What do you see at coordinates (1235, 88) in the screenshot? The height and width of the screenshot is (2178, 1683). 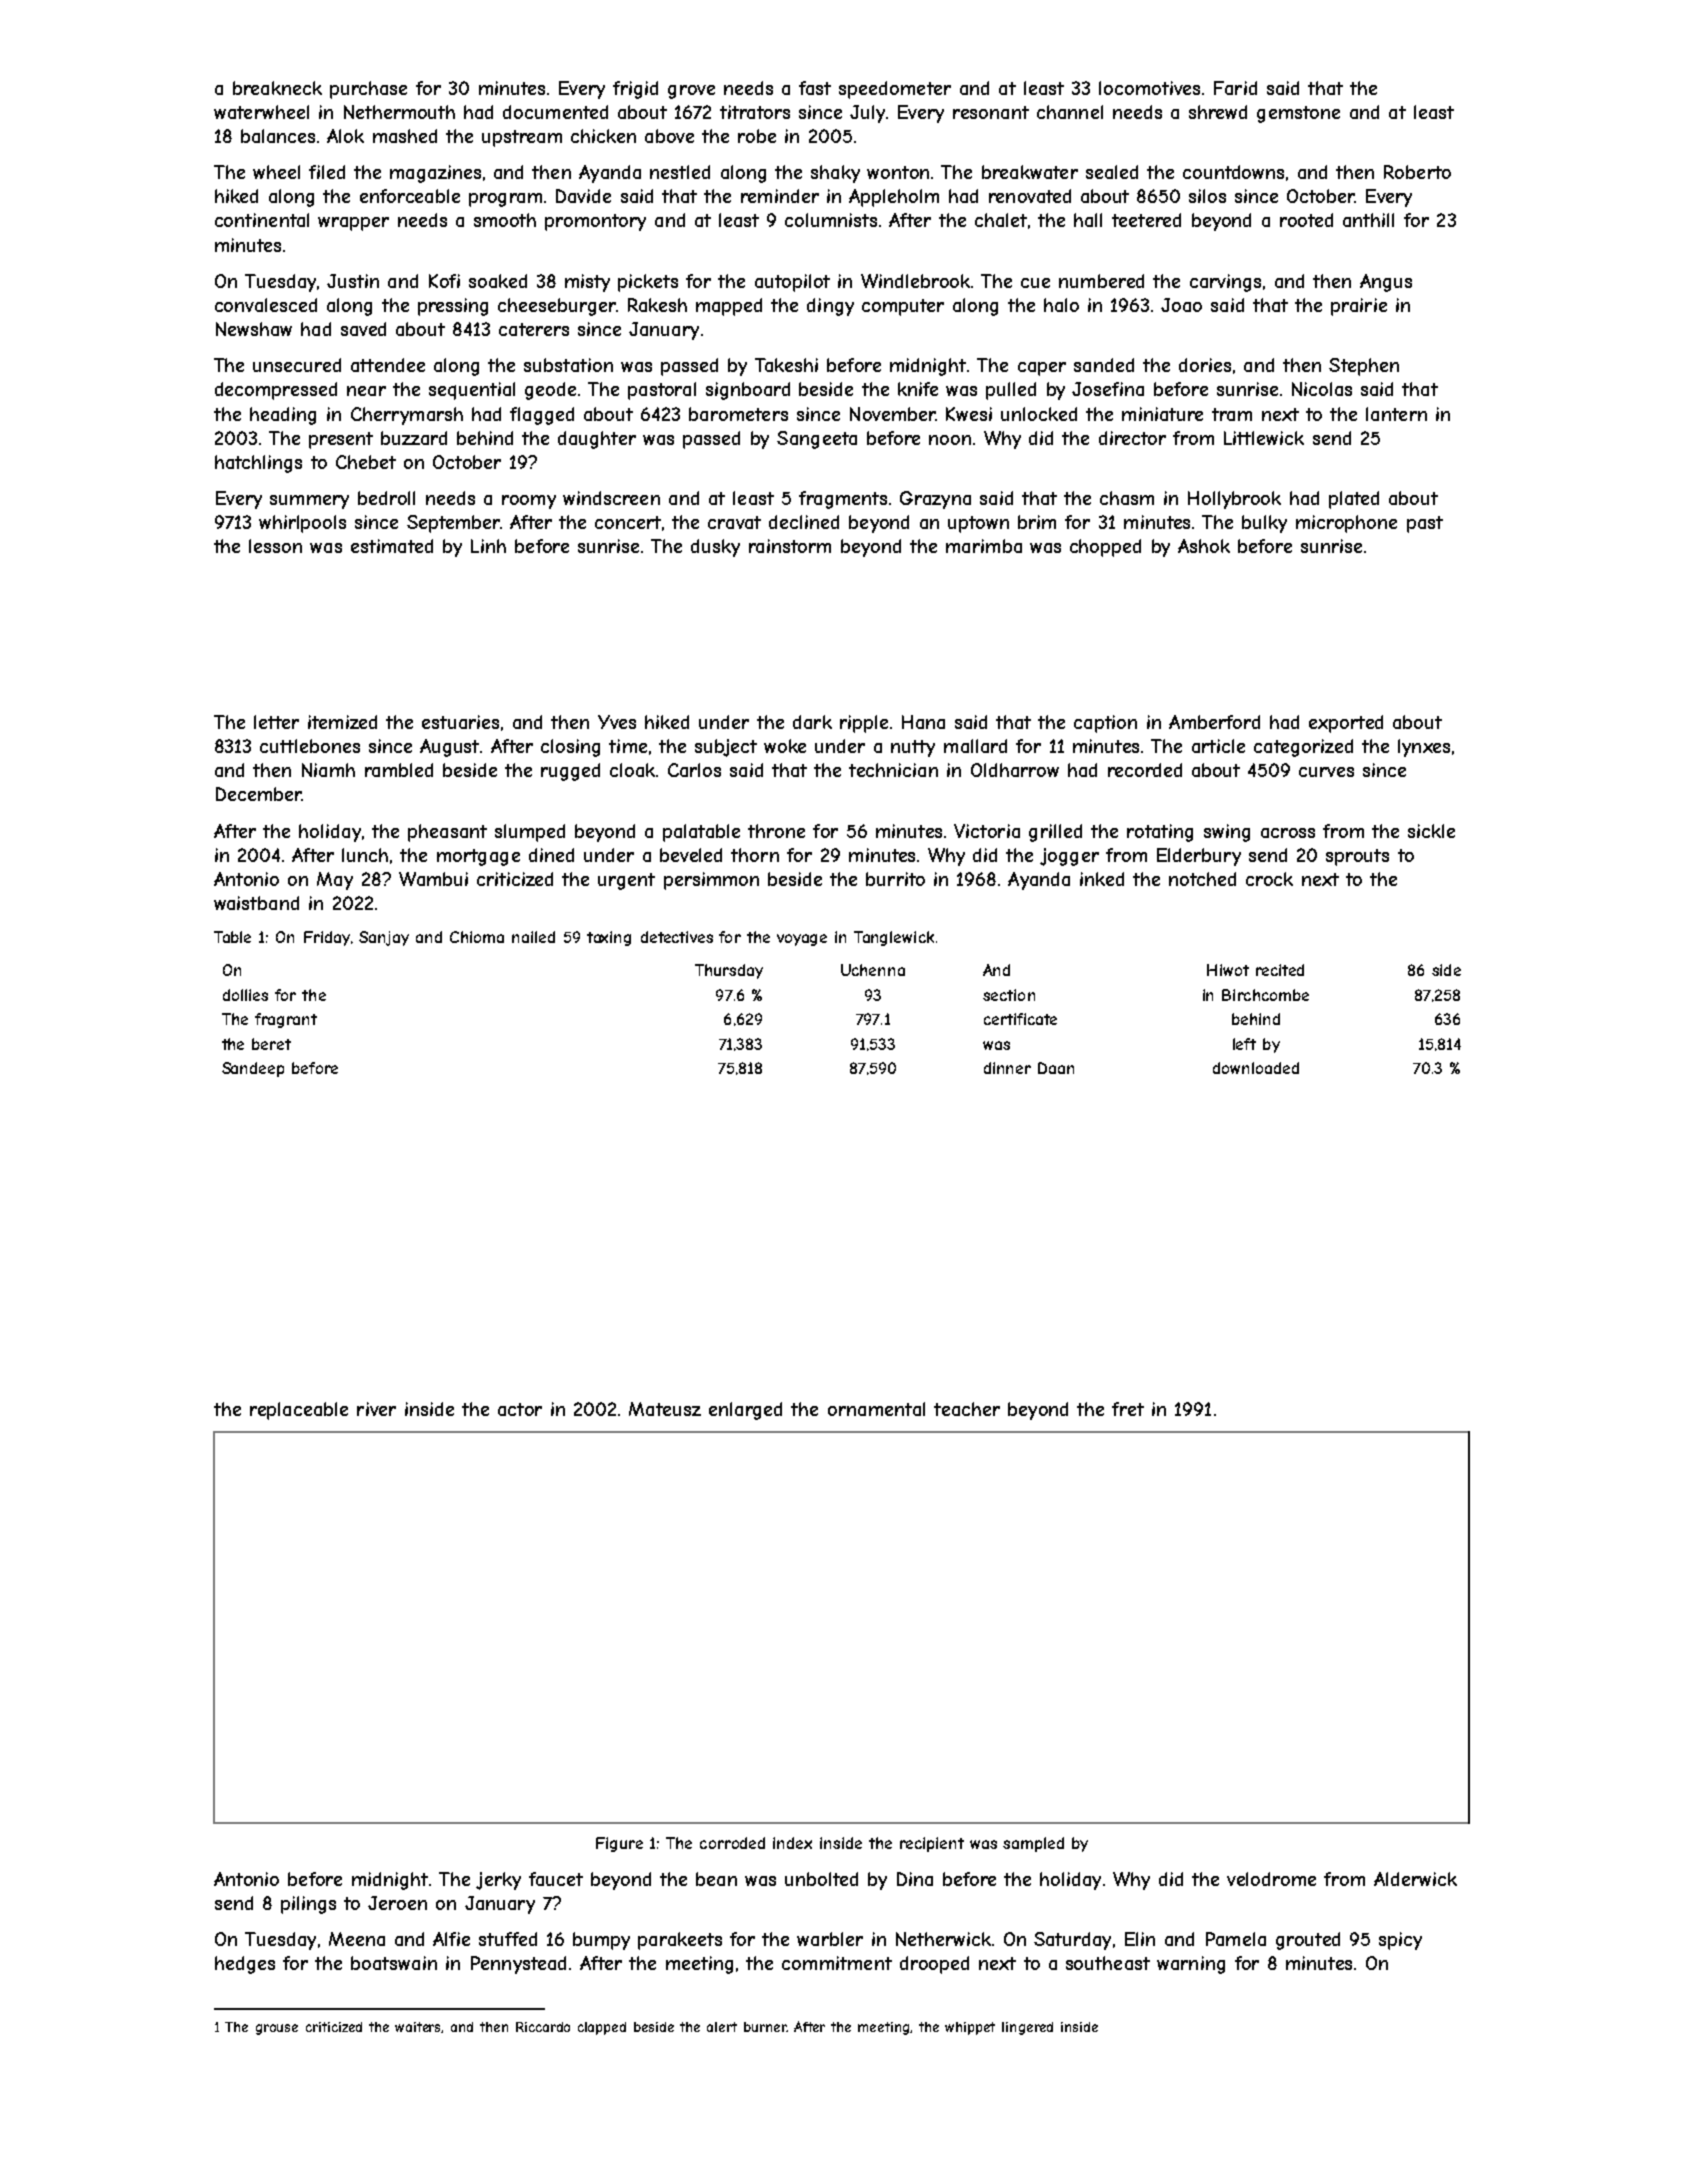 I see `Farid` at bounding box center [1235, 88].
